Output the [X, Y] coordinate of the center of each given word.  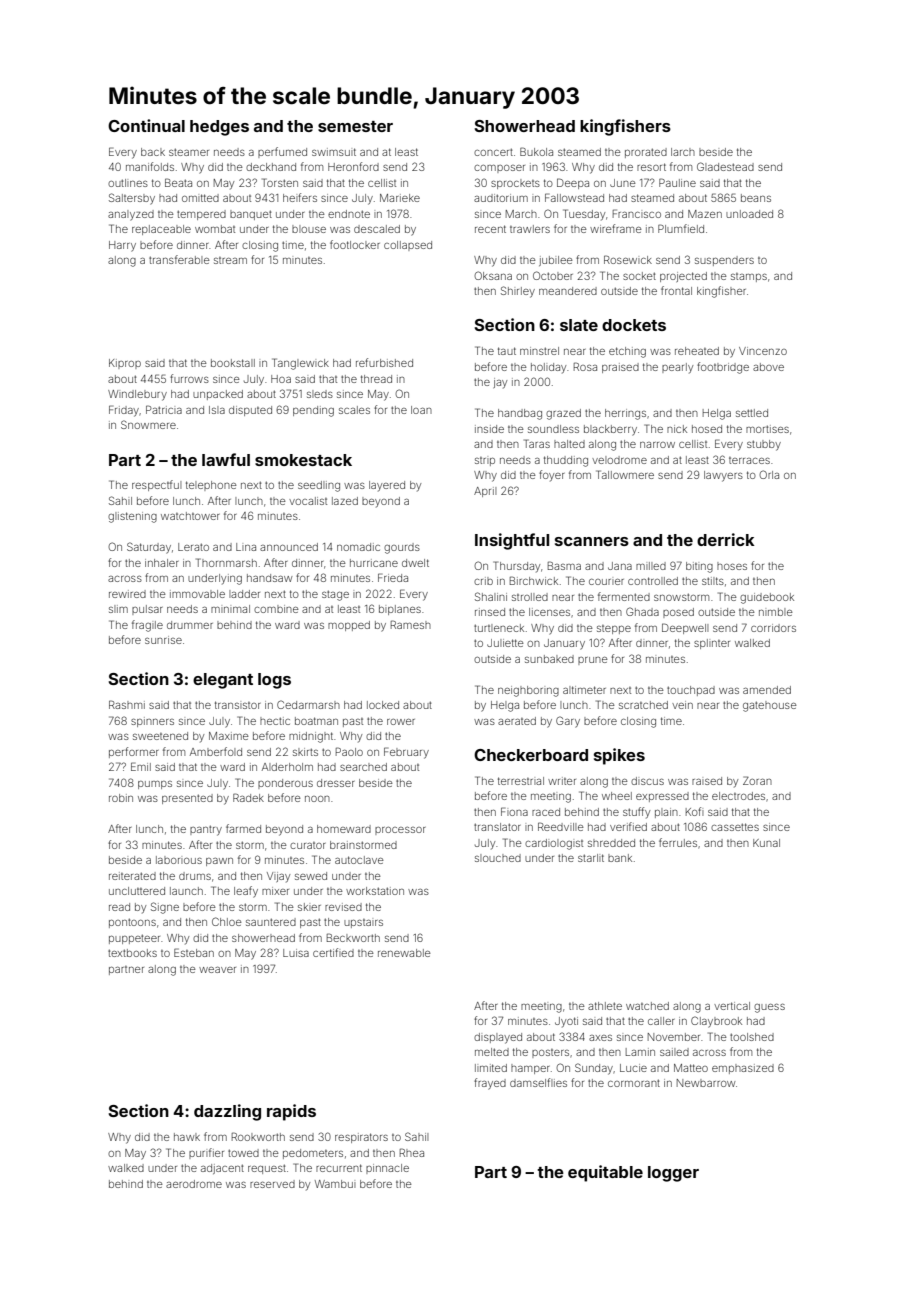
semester [355, 126]
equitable [605, 1173]
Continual [146, 125]
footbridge [723, 368]
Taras [537, 443]
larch [683, 152]
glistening [132, 517]
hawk [187, 1137]
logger [673, 1174]
